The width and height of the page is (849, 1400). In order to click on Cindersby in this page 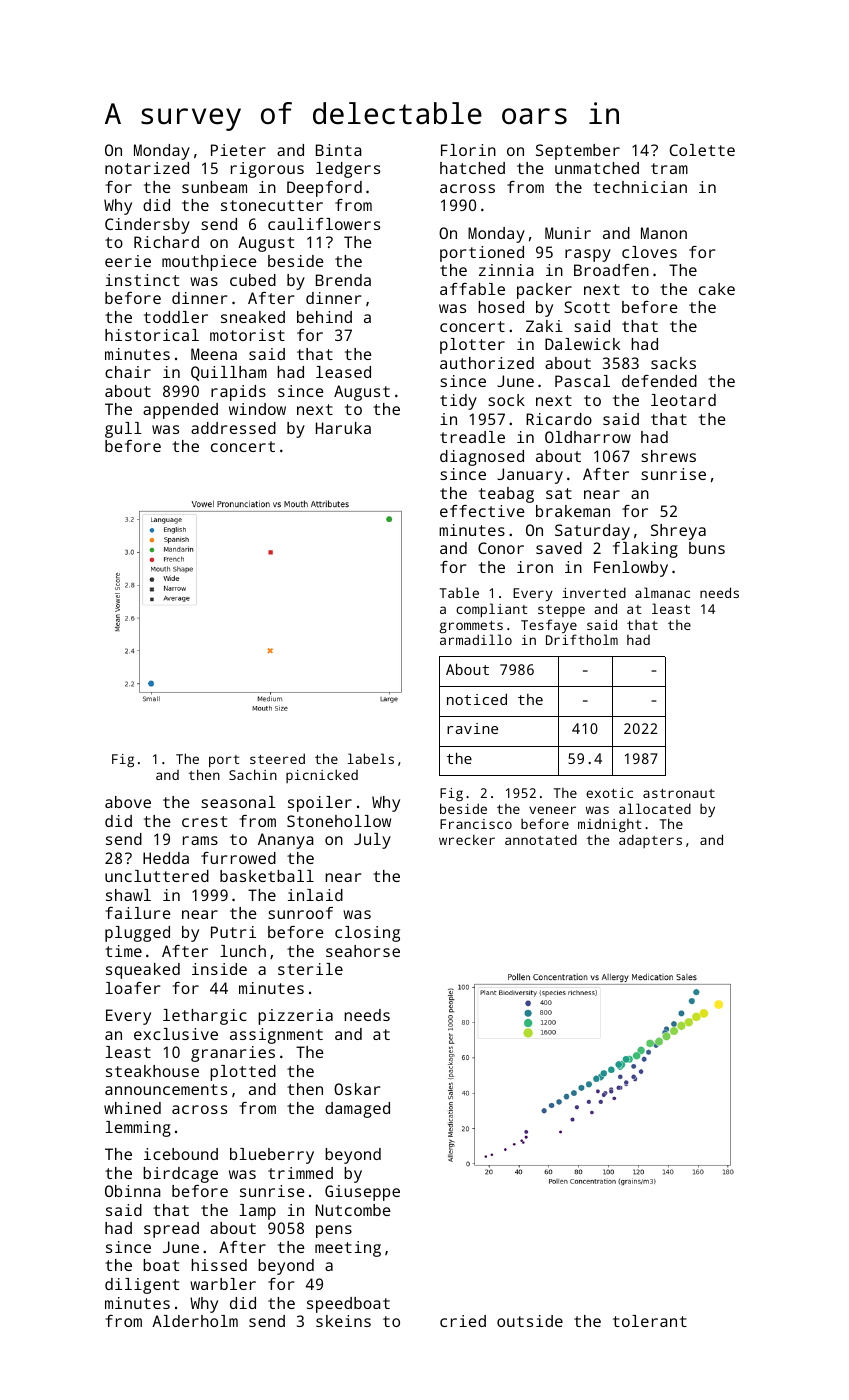, I will do `click(147, 226)`.
